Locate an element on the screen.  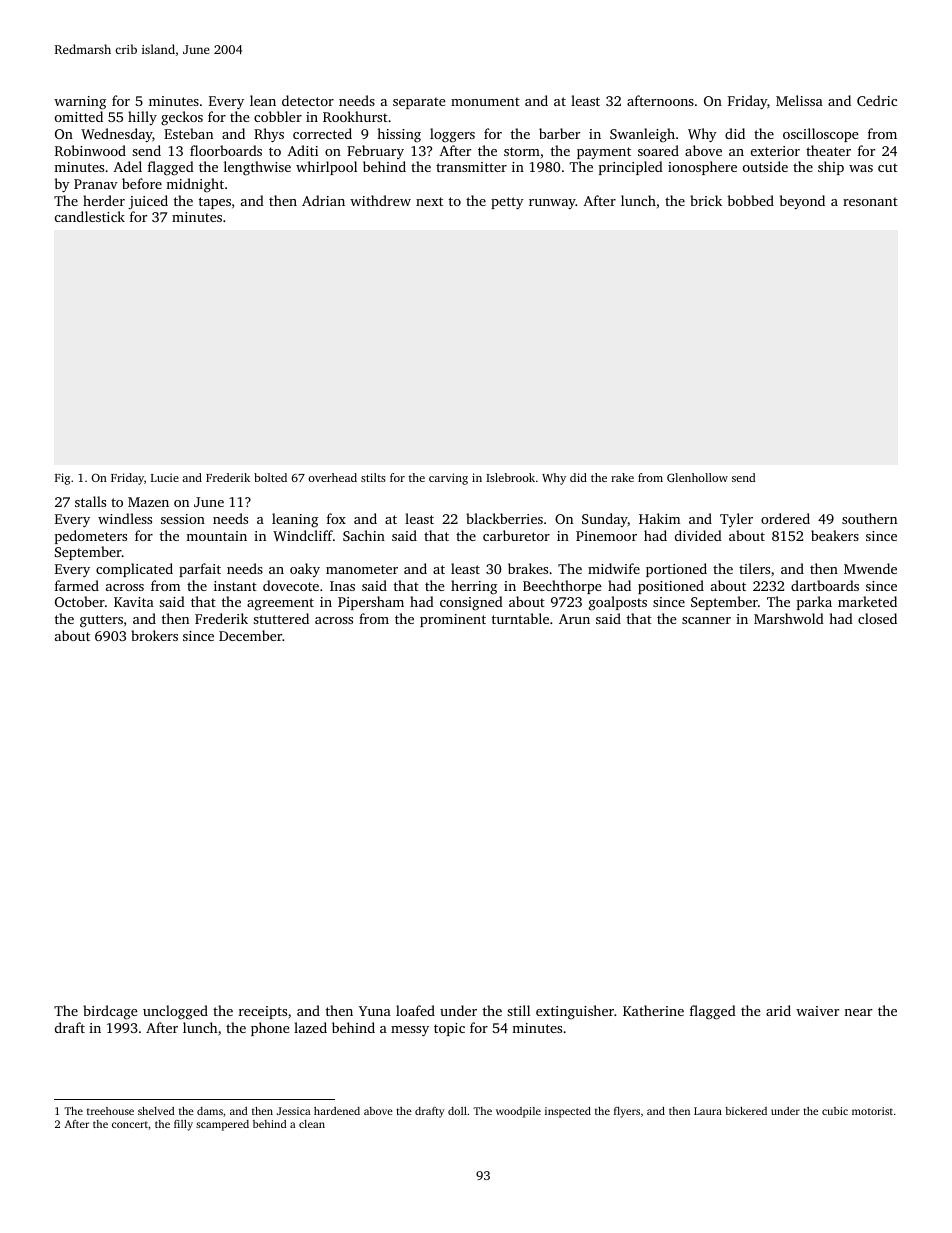
bolted is located at coordinates (270, 477).
